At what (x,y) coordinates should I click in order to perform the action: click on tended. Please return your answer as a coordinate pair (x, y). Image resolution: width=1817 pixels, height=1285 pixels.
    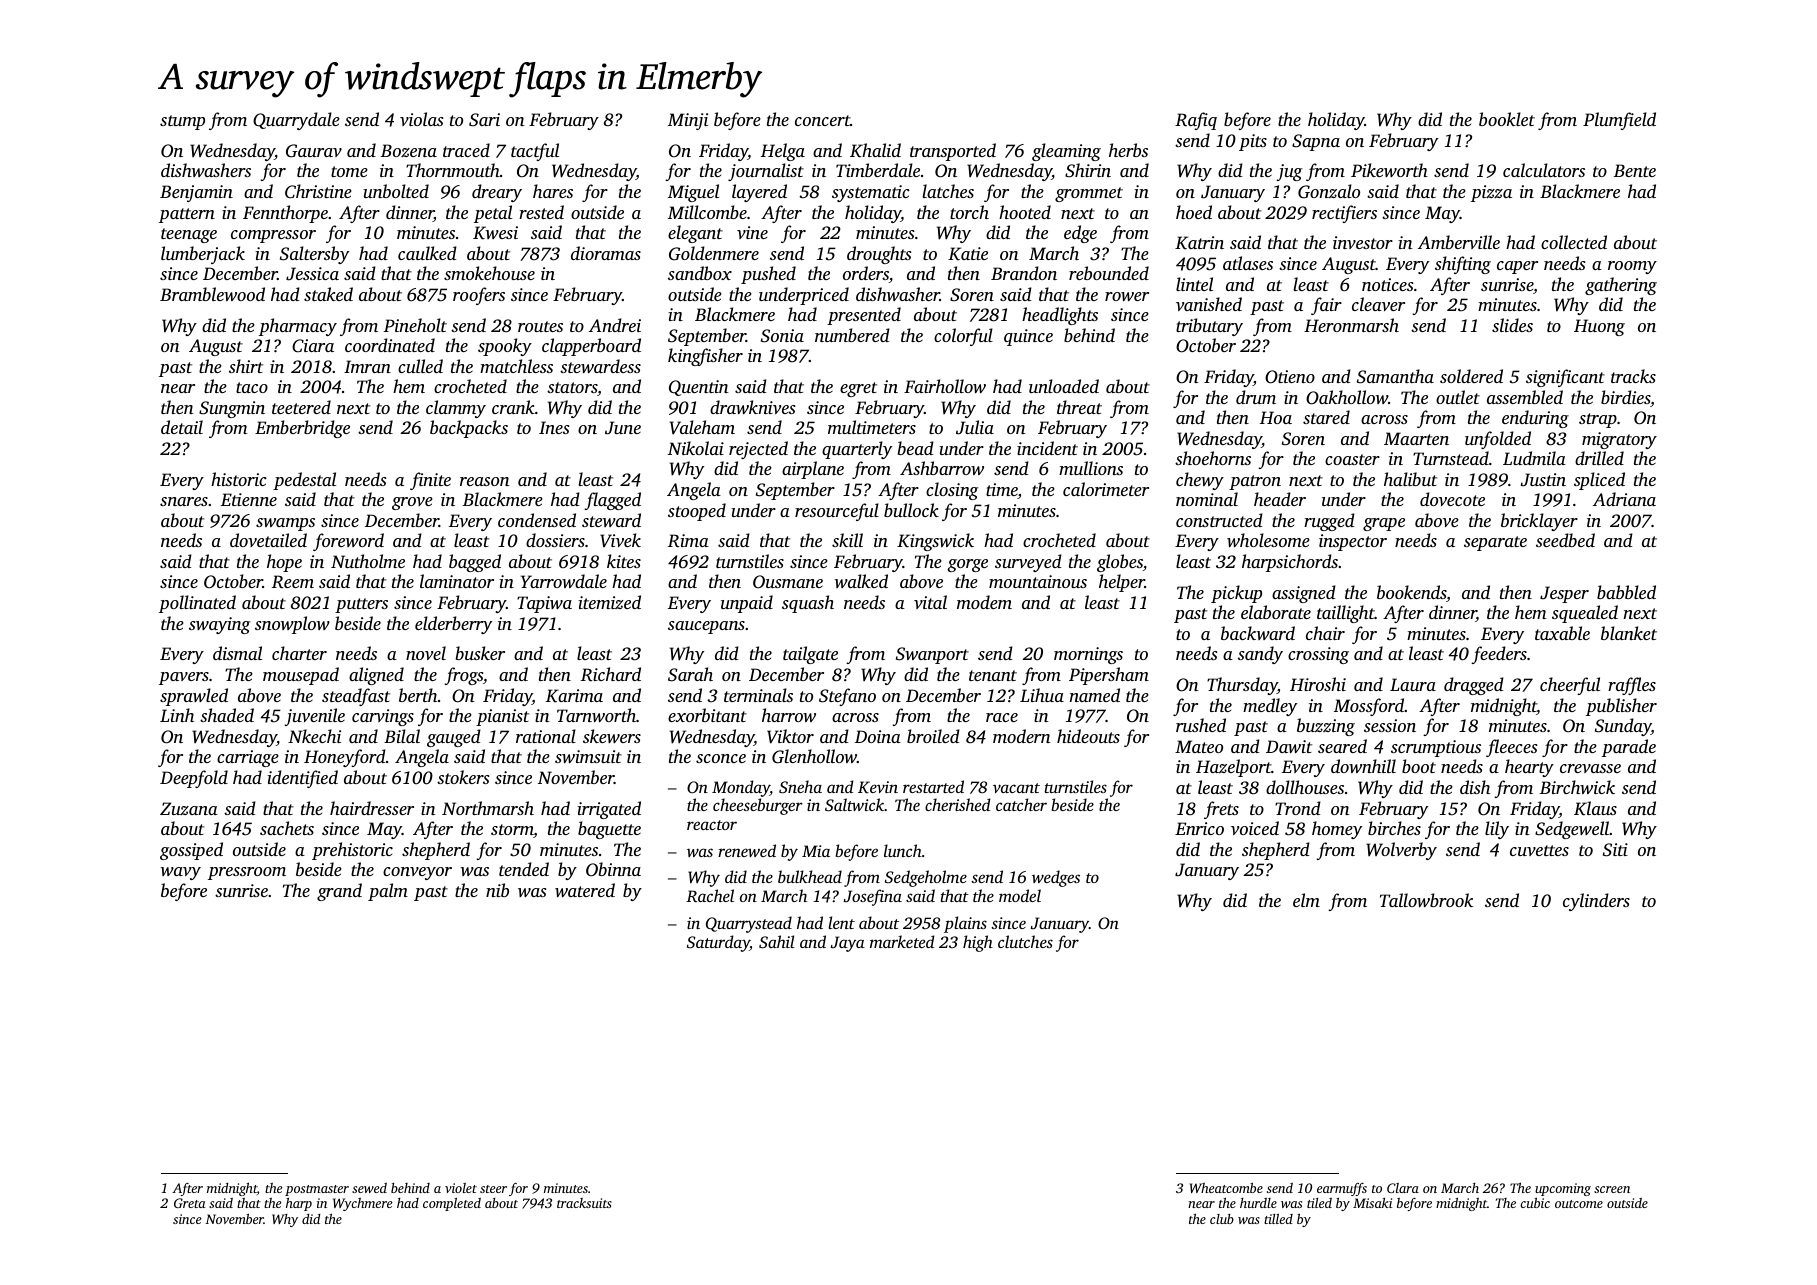
    Looking at the image, I should click on (524, 869).
